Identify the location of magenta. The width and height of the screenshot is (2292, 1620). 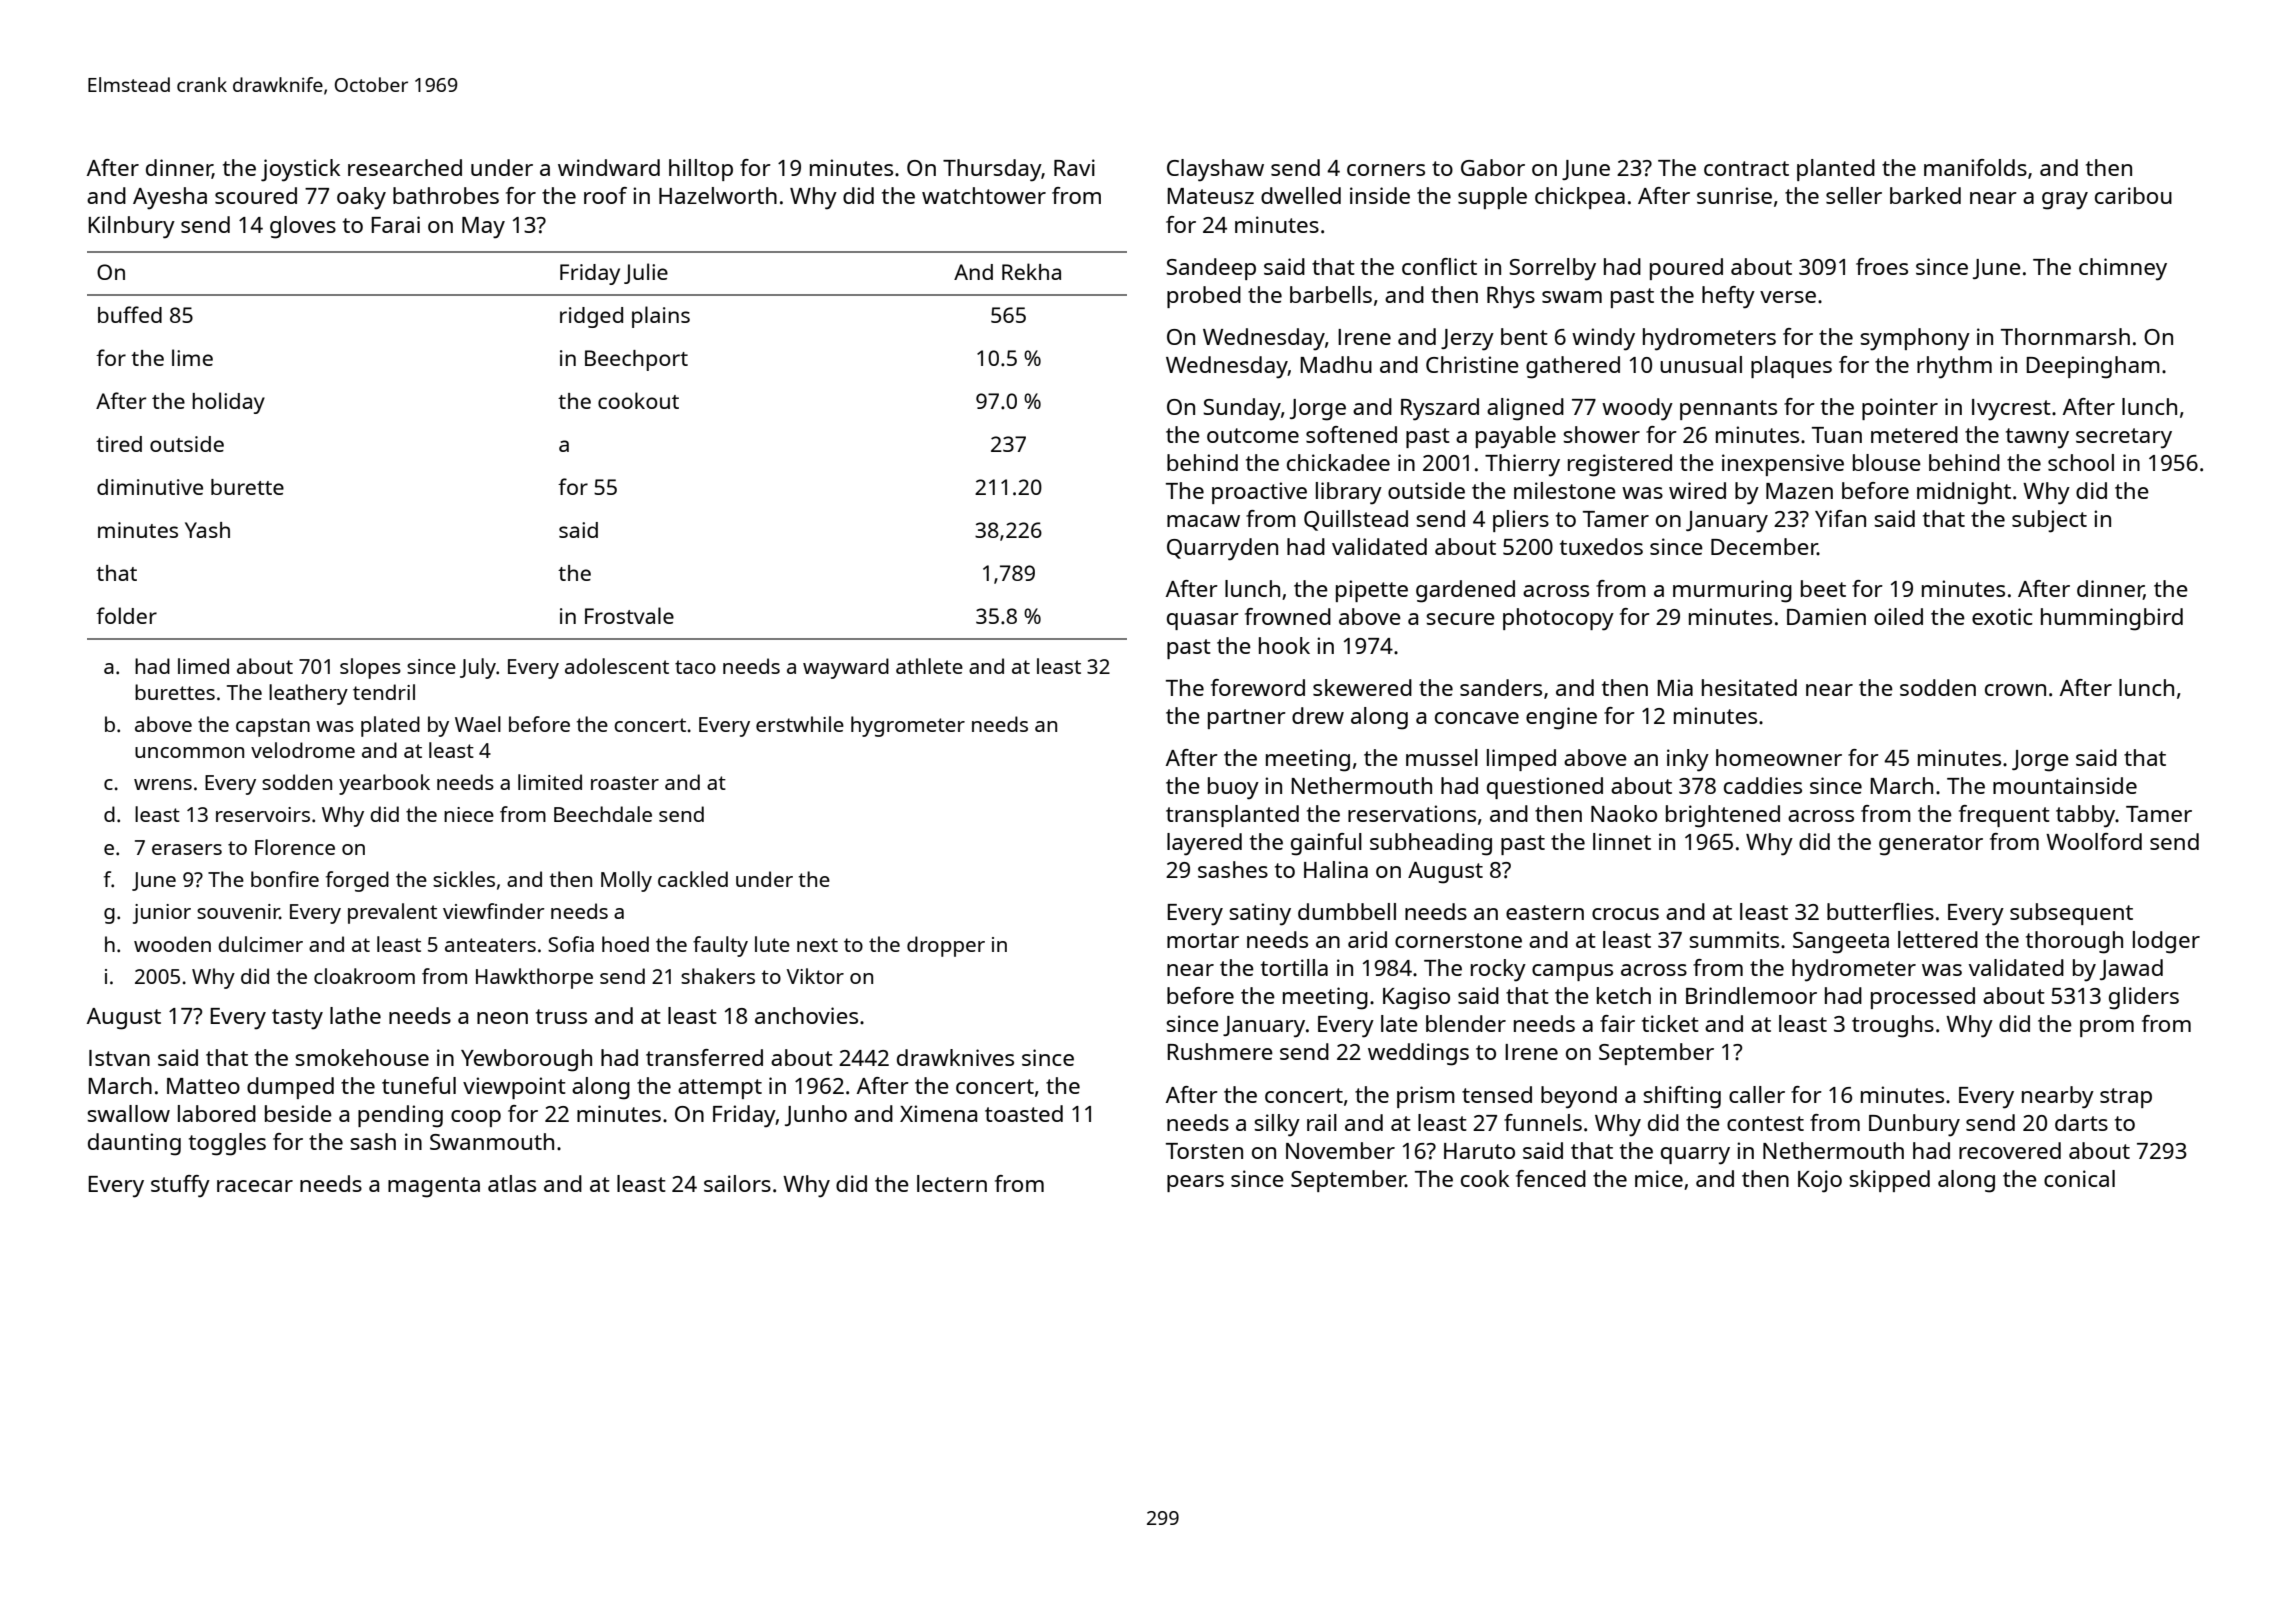
(434, 1187).
